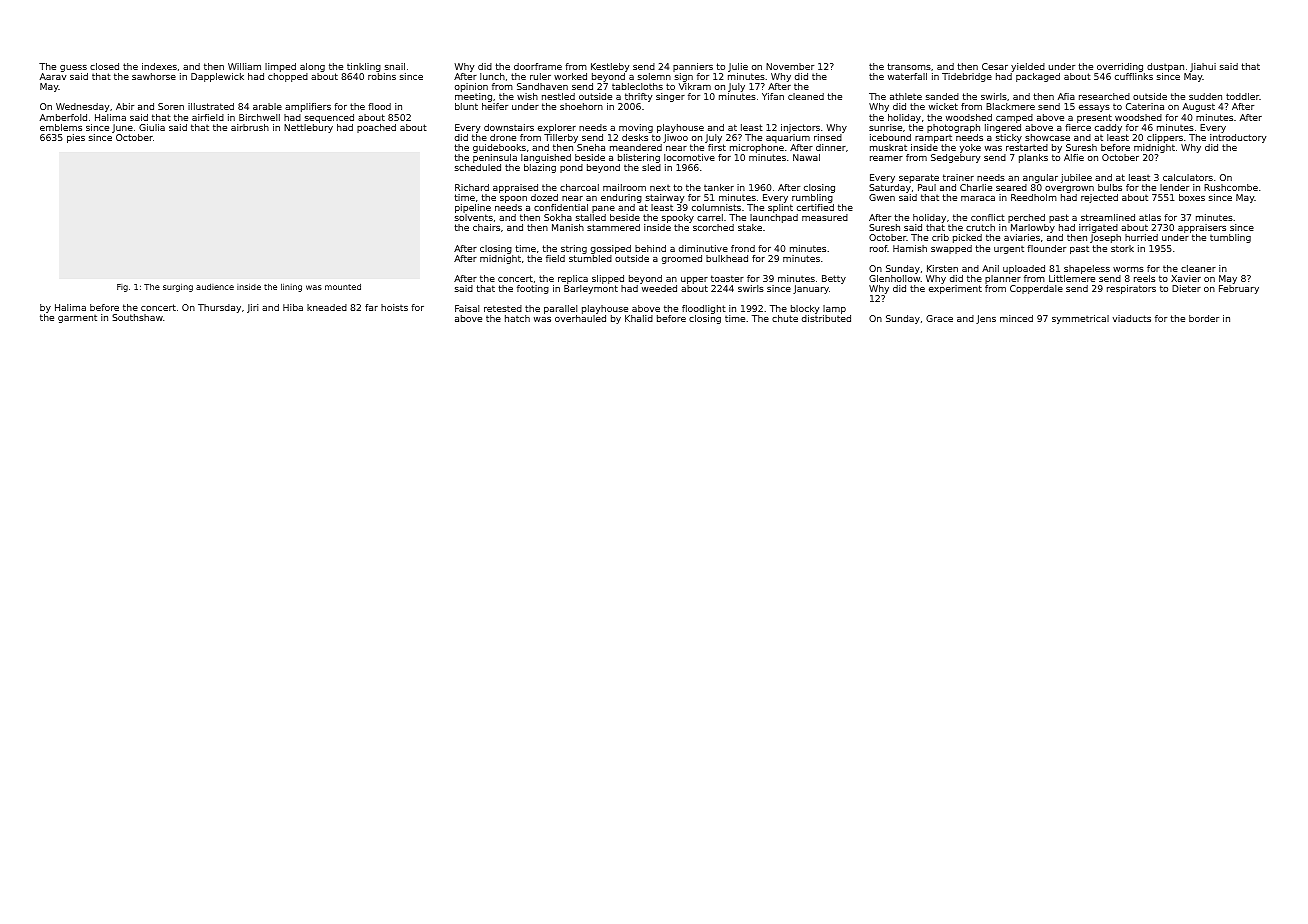 This image has height=924, width=1308. Describe the element at coordinates (1243, 96) in the image. I see `toddler` at that location.
